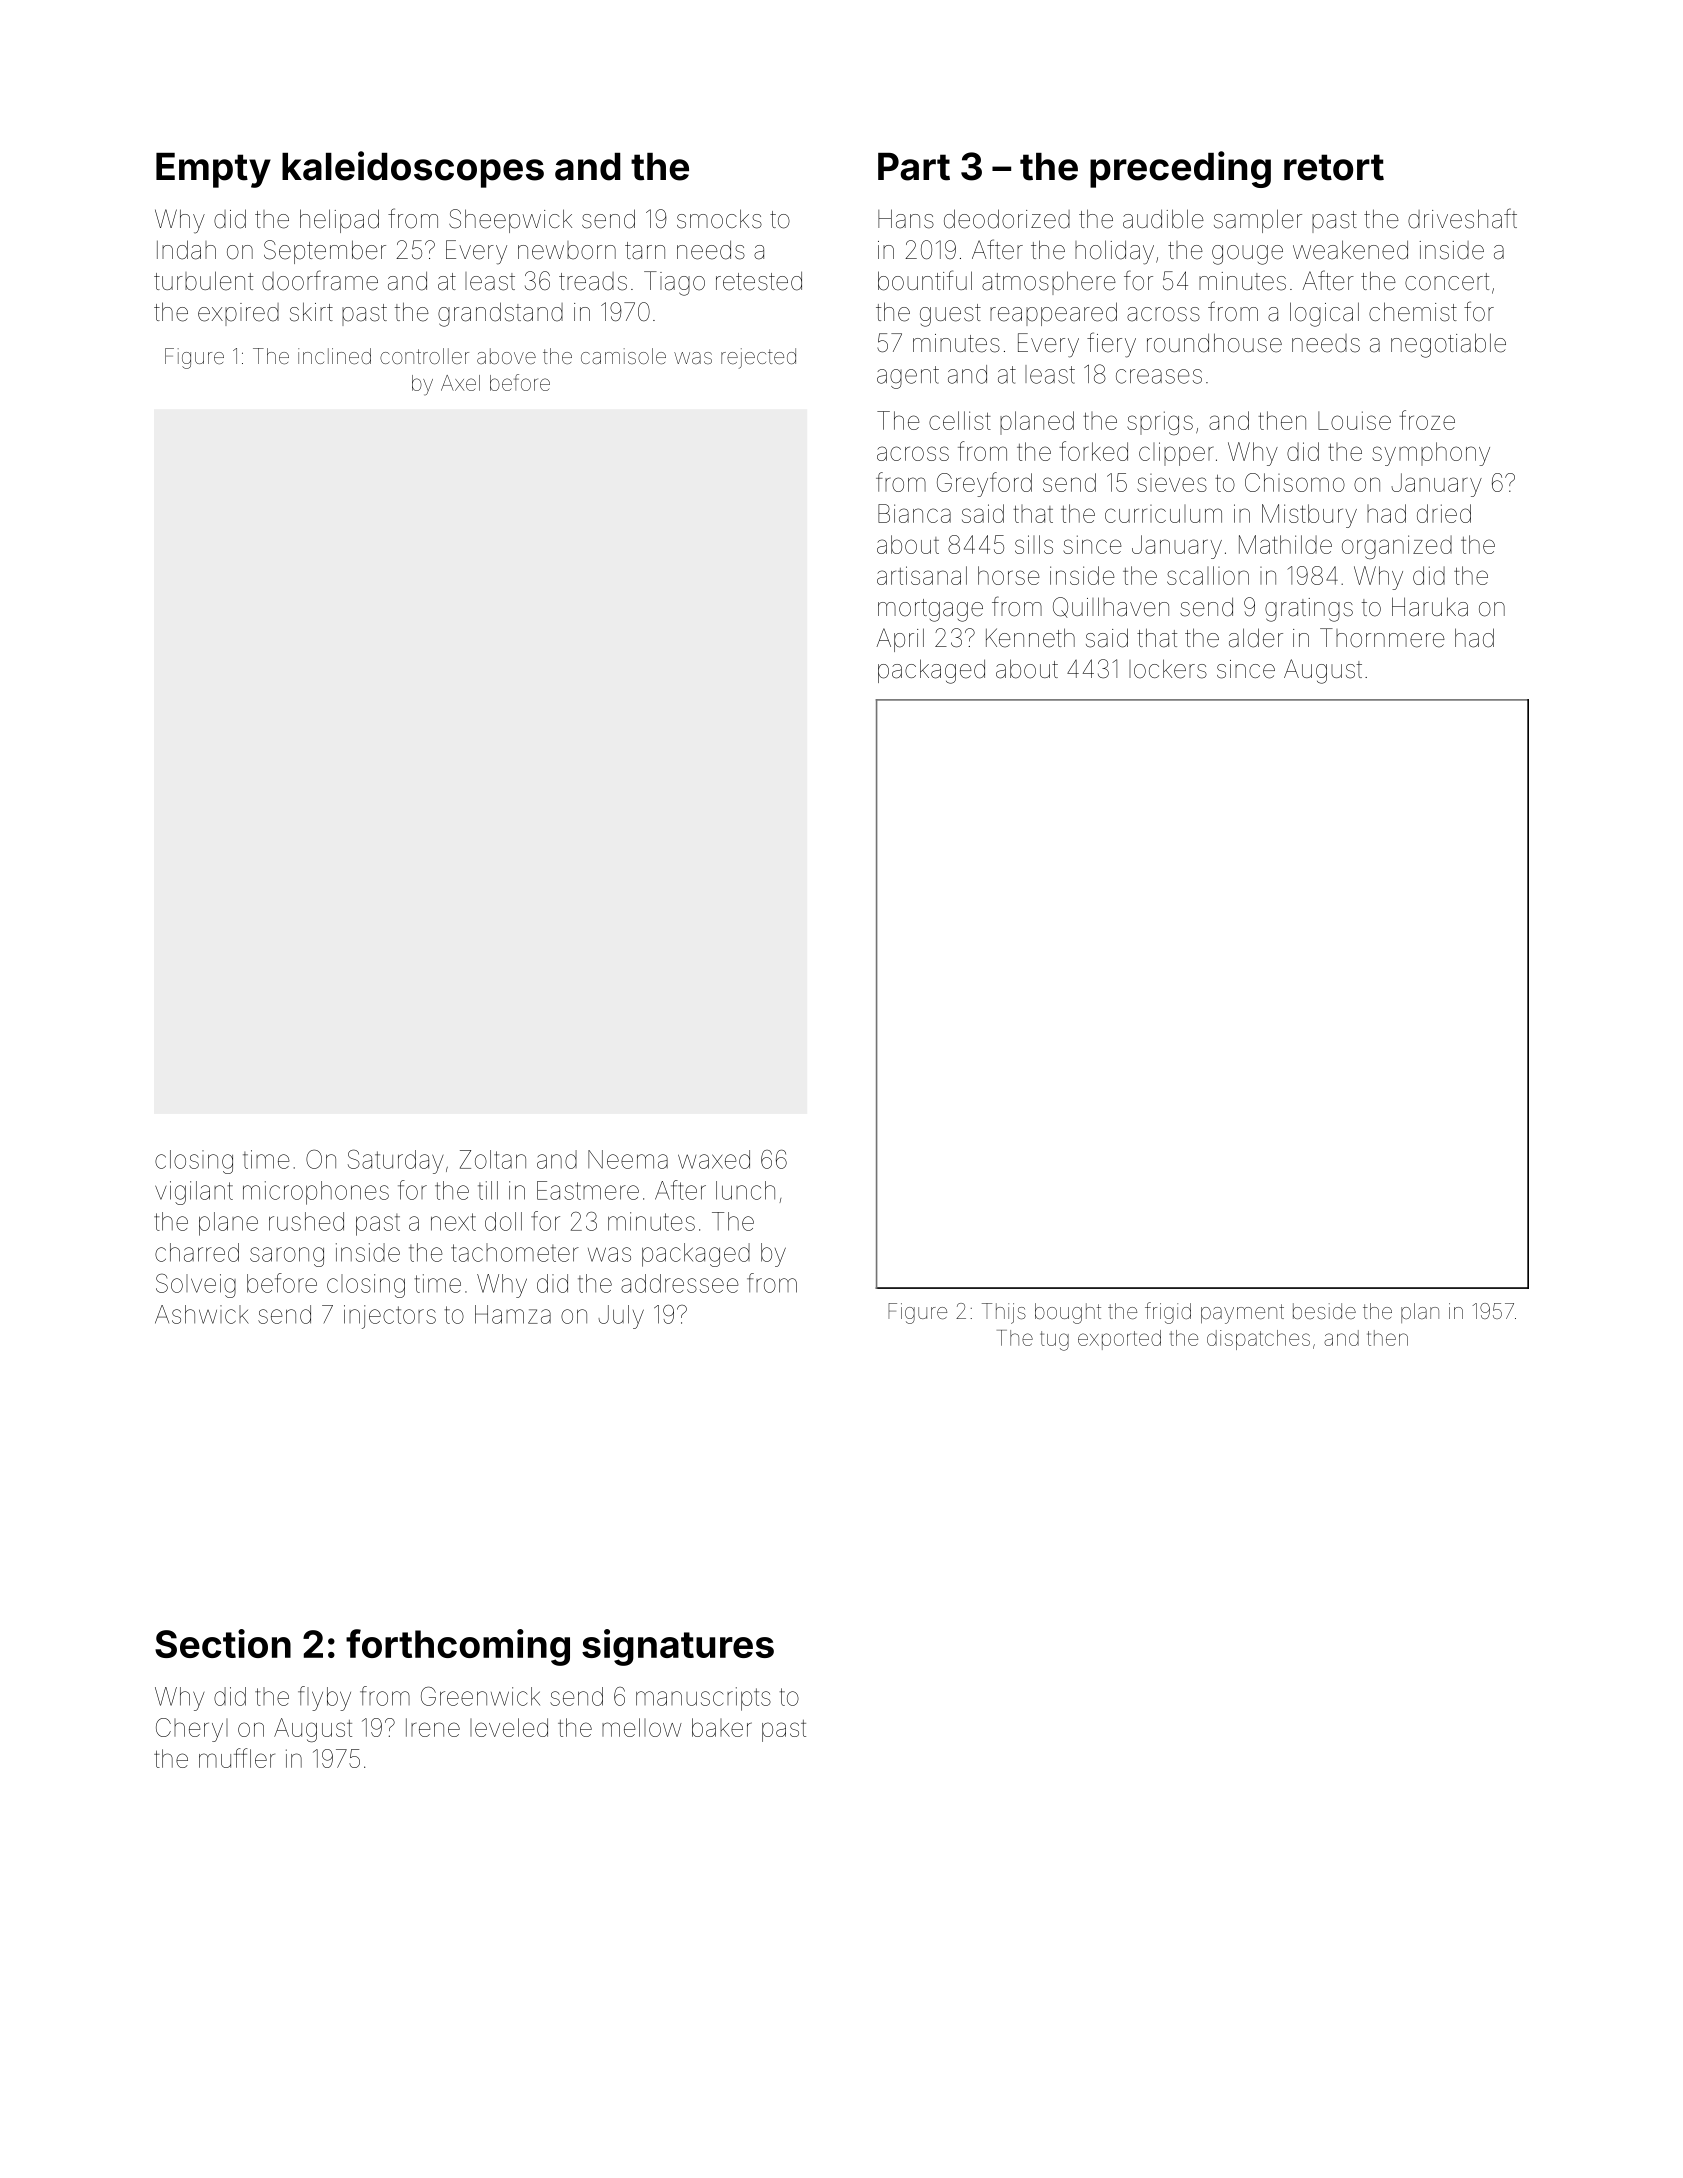 This page has height=2178, width=1683. I want to click on camisole, so click(623, 356).
